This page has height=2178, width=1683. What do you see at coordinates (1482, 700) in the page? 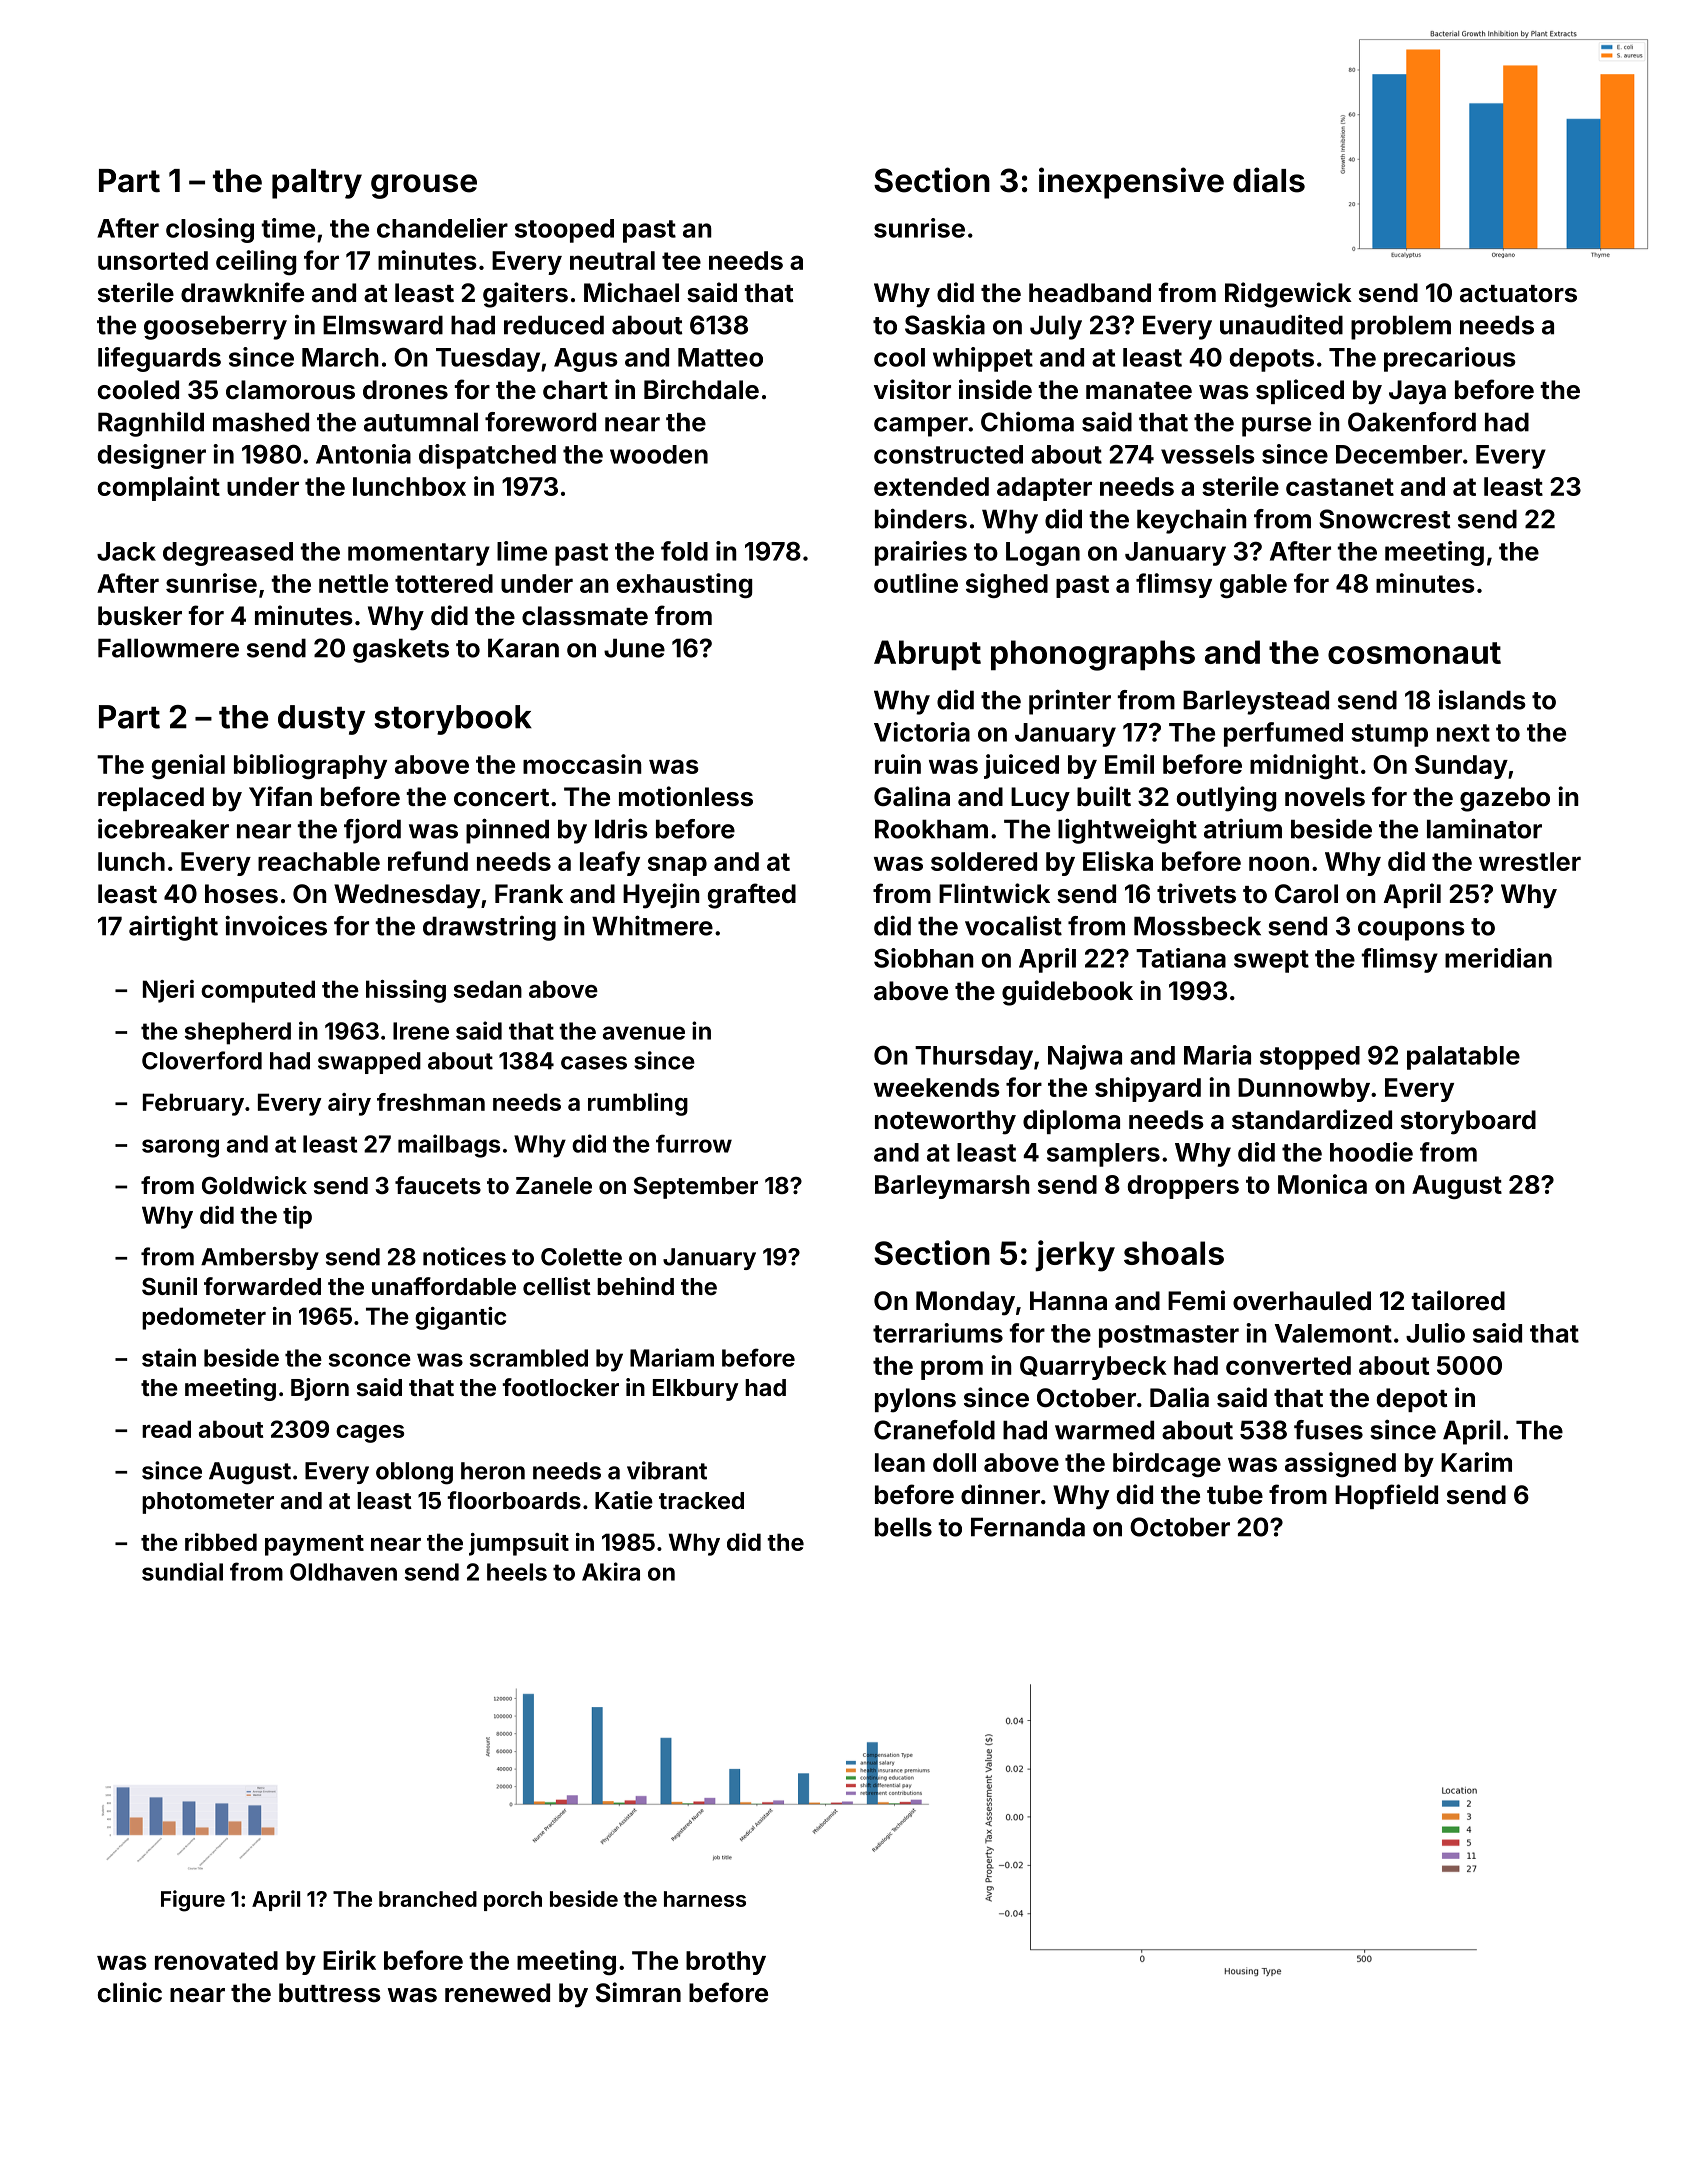
I see `islands` at bounding box center [1482, 700].
